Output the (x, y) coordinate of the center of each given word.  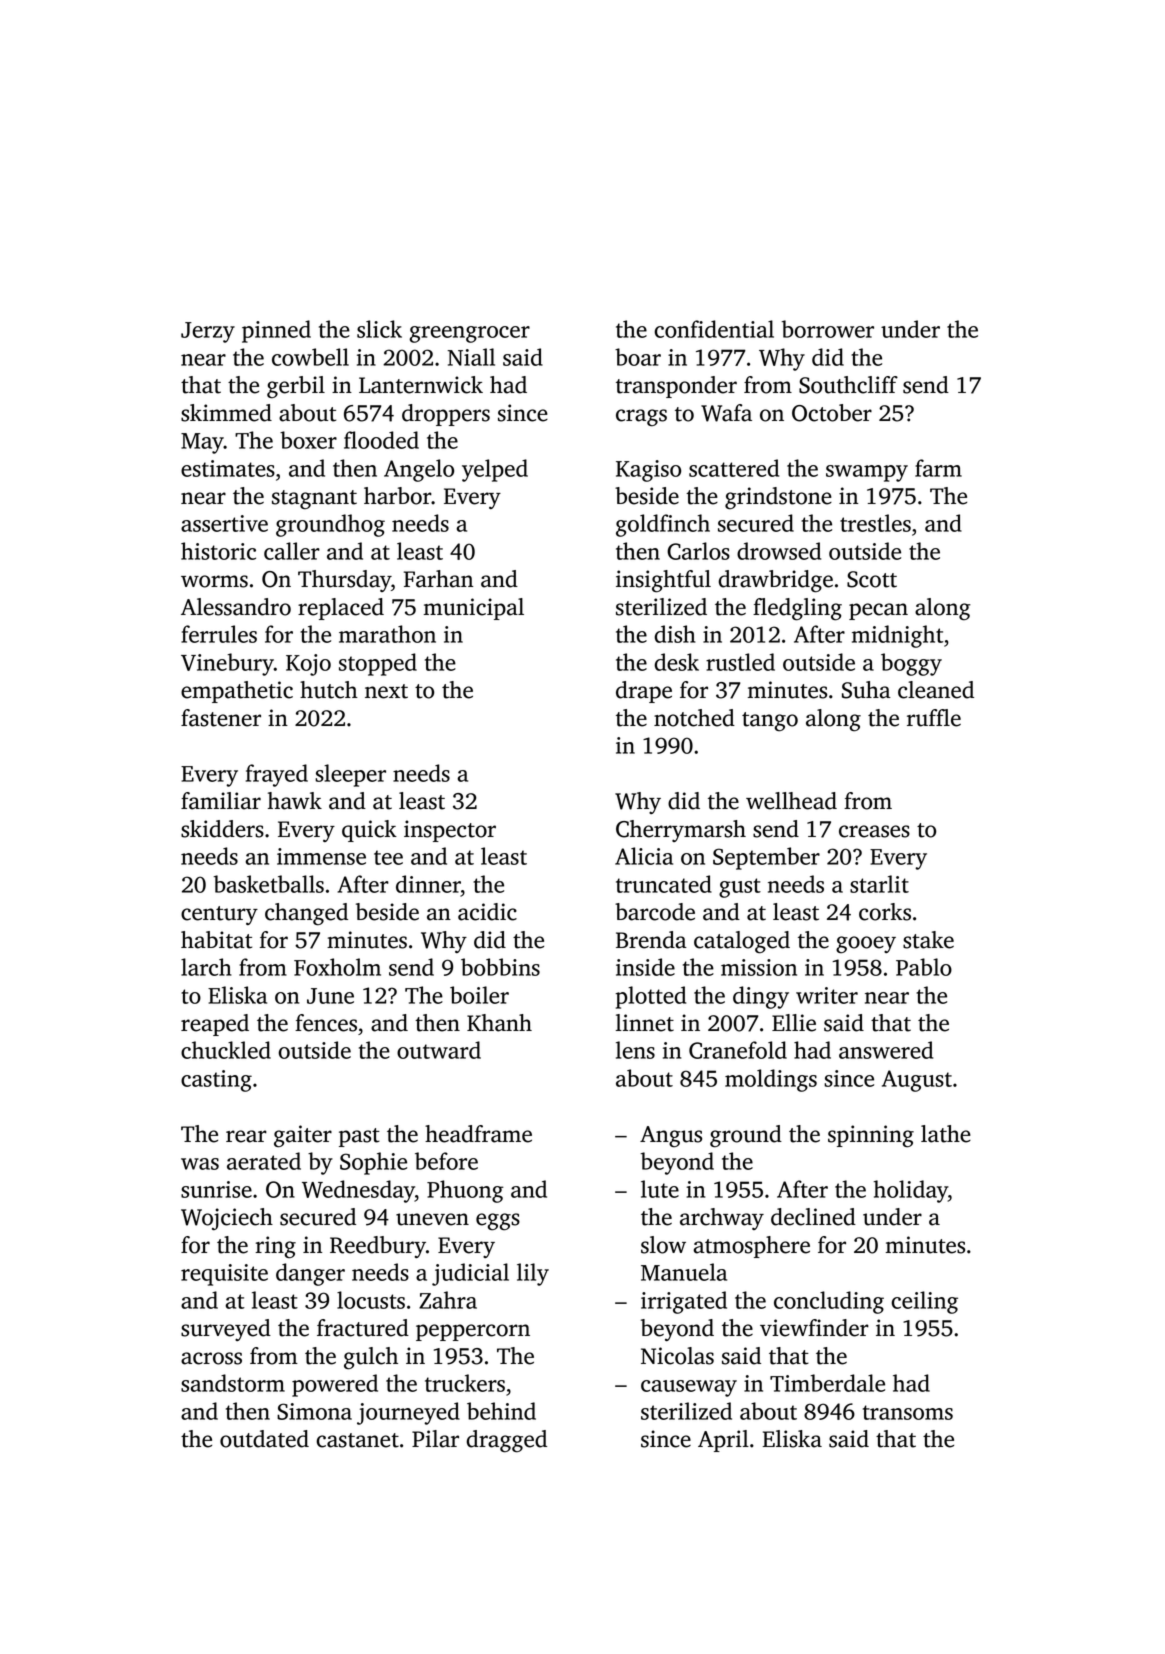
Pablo (924, 967)
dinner (428, 884)
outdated (264, 1439)
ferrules (219, 634)
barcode (655, 912)
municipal (474, 609)
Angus (671, 1137)
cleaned (936, 690)
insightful (663, 581)
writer (827, 995)
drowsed (779, 551)
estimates (228, 468)
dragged (506, 1441)
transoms (908, 1412)
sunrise (216, 1189)
